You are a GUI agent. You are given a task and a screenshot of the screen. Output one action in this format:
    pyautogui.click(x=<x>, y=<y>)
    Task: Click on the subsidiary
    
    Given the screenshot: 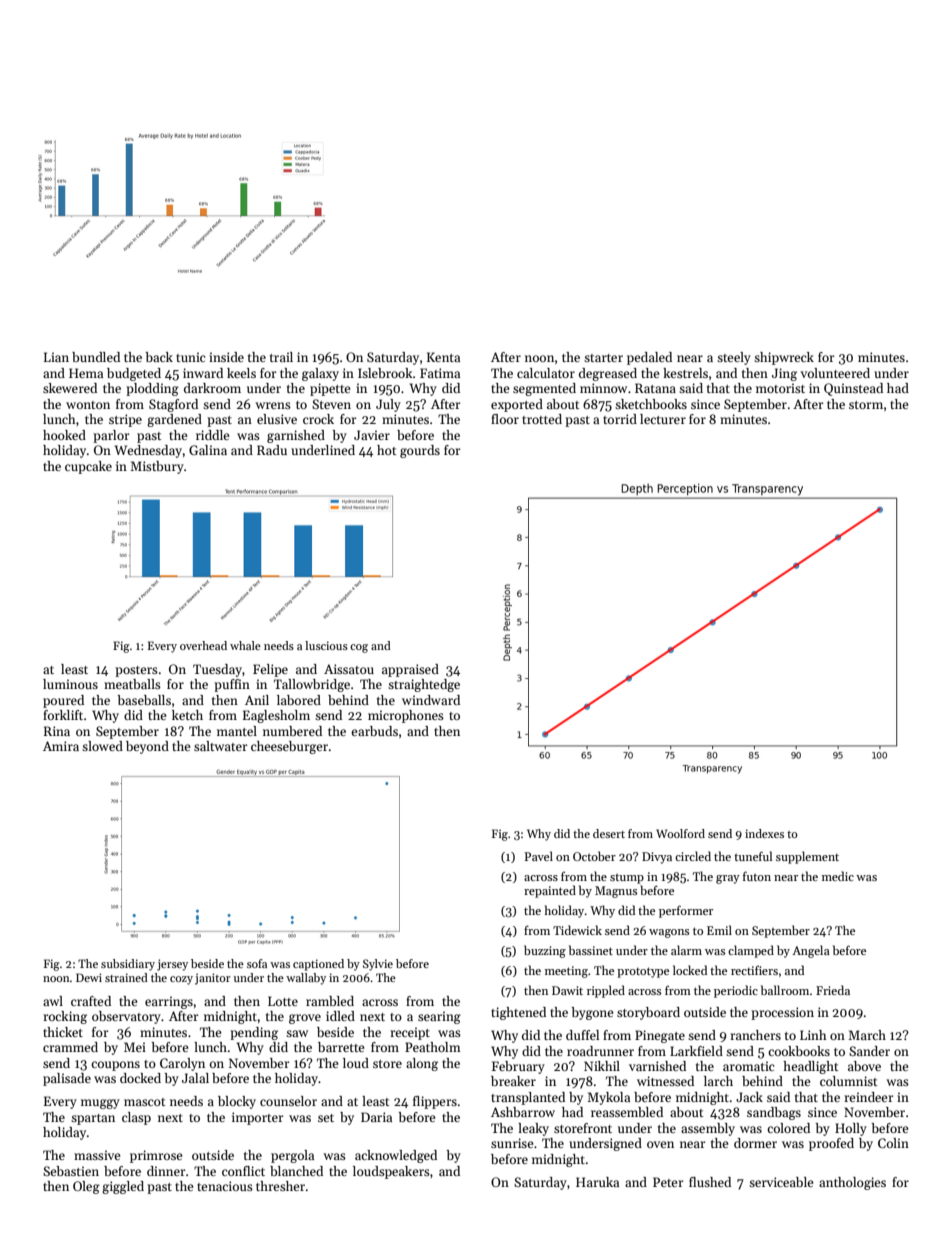 What is the action you would take?
    pyautogui.click(x=128, y=965)
